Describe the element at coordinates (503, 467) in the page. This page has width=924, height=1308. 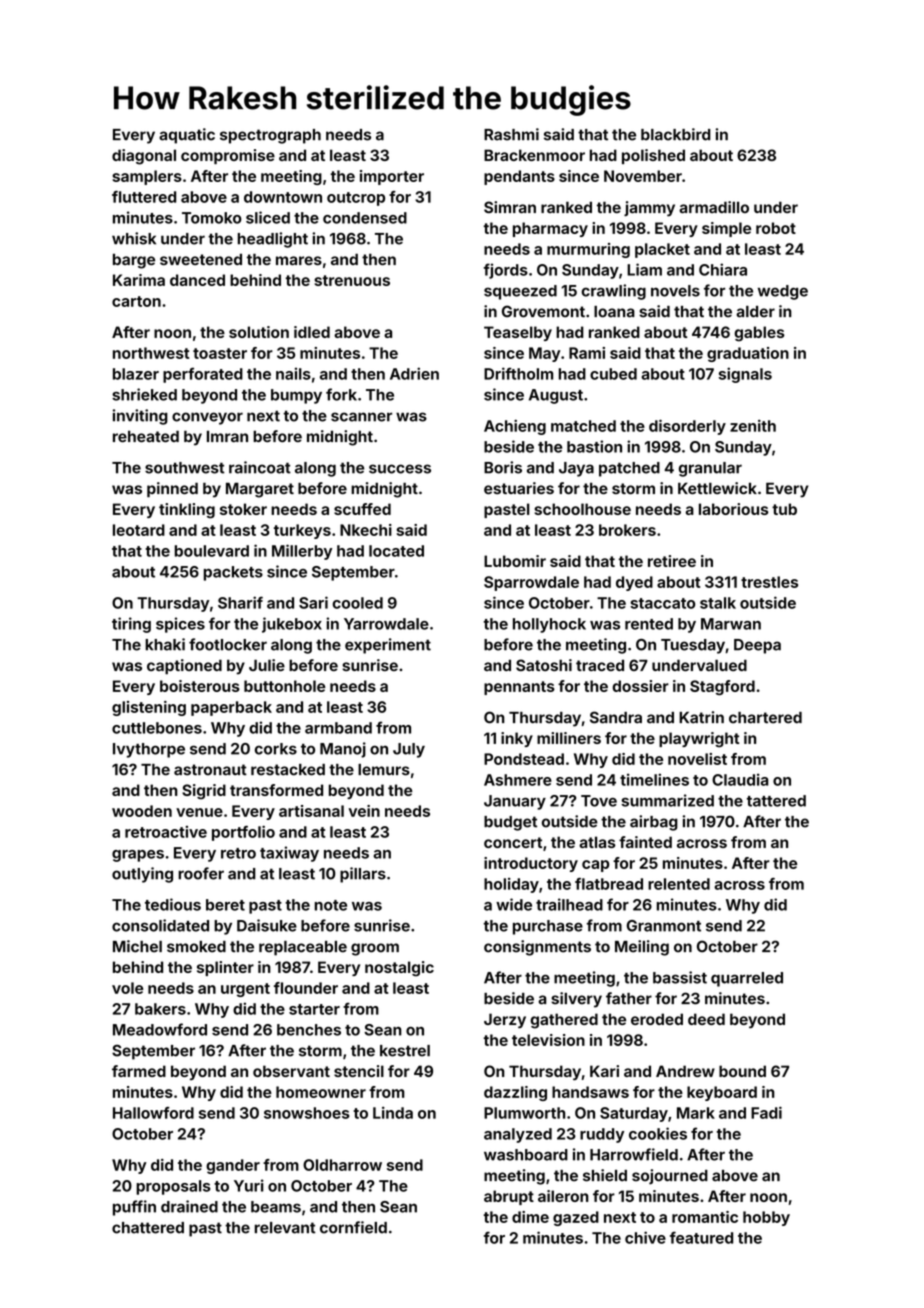
I see `Boris` at that location.
